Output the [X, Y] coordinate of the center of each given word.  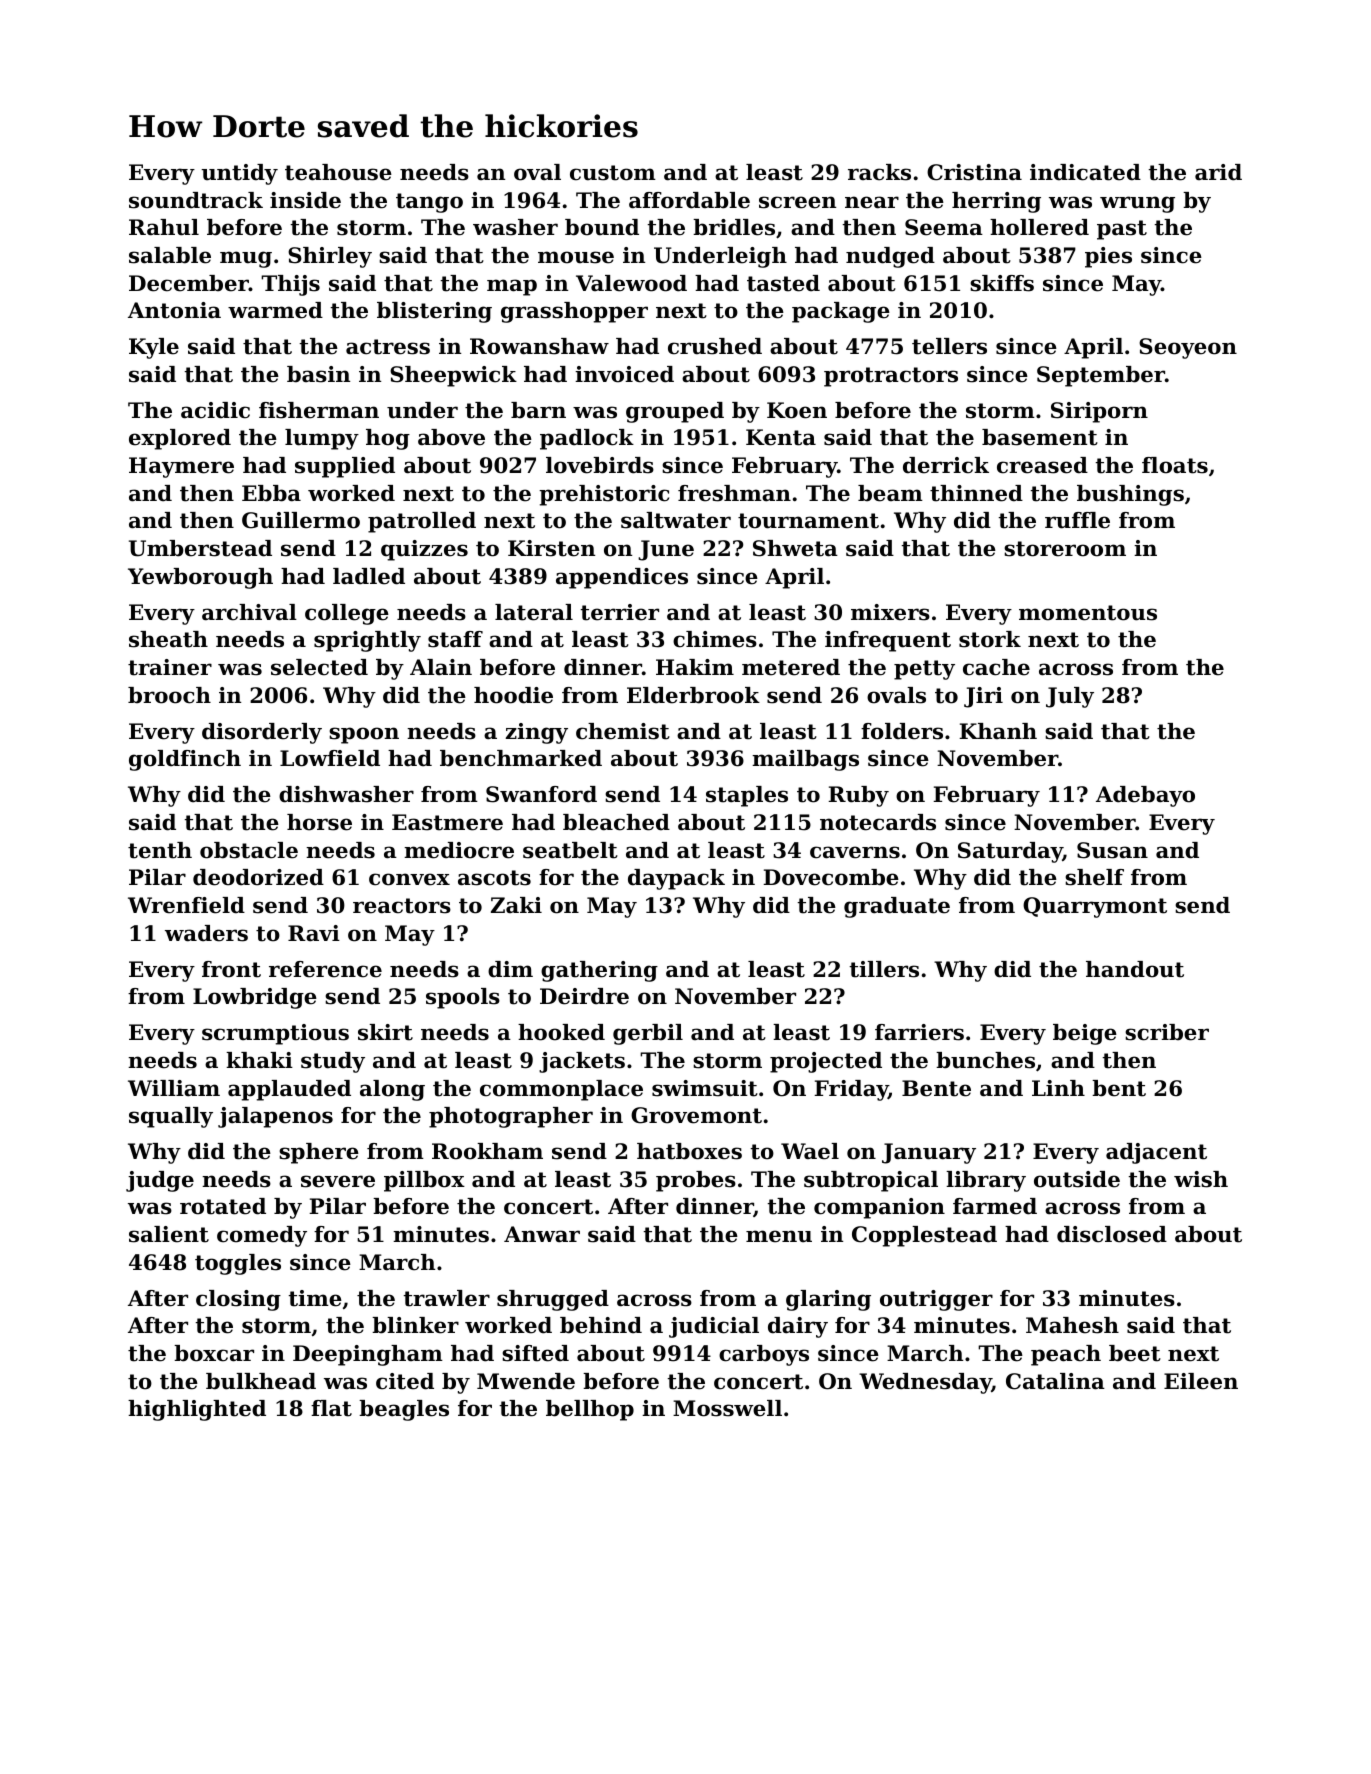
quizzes [424, 550]
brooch [169, 695]
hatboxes [689, 1151]
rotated [223, 1206]
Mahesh [1072, 1325]
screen [797, 202]
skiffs [1002, 283]
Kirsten [551, 548]
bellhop [590, 1410]
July [1070, 697]
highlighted [197, 1410]
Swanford [541, 794]
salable [170, 255]
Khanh [998, 731]
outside [1077, 1179]
